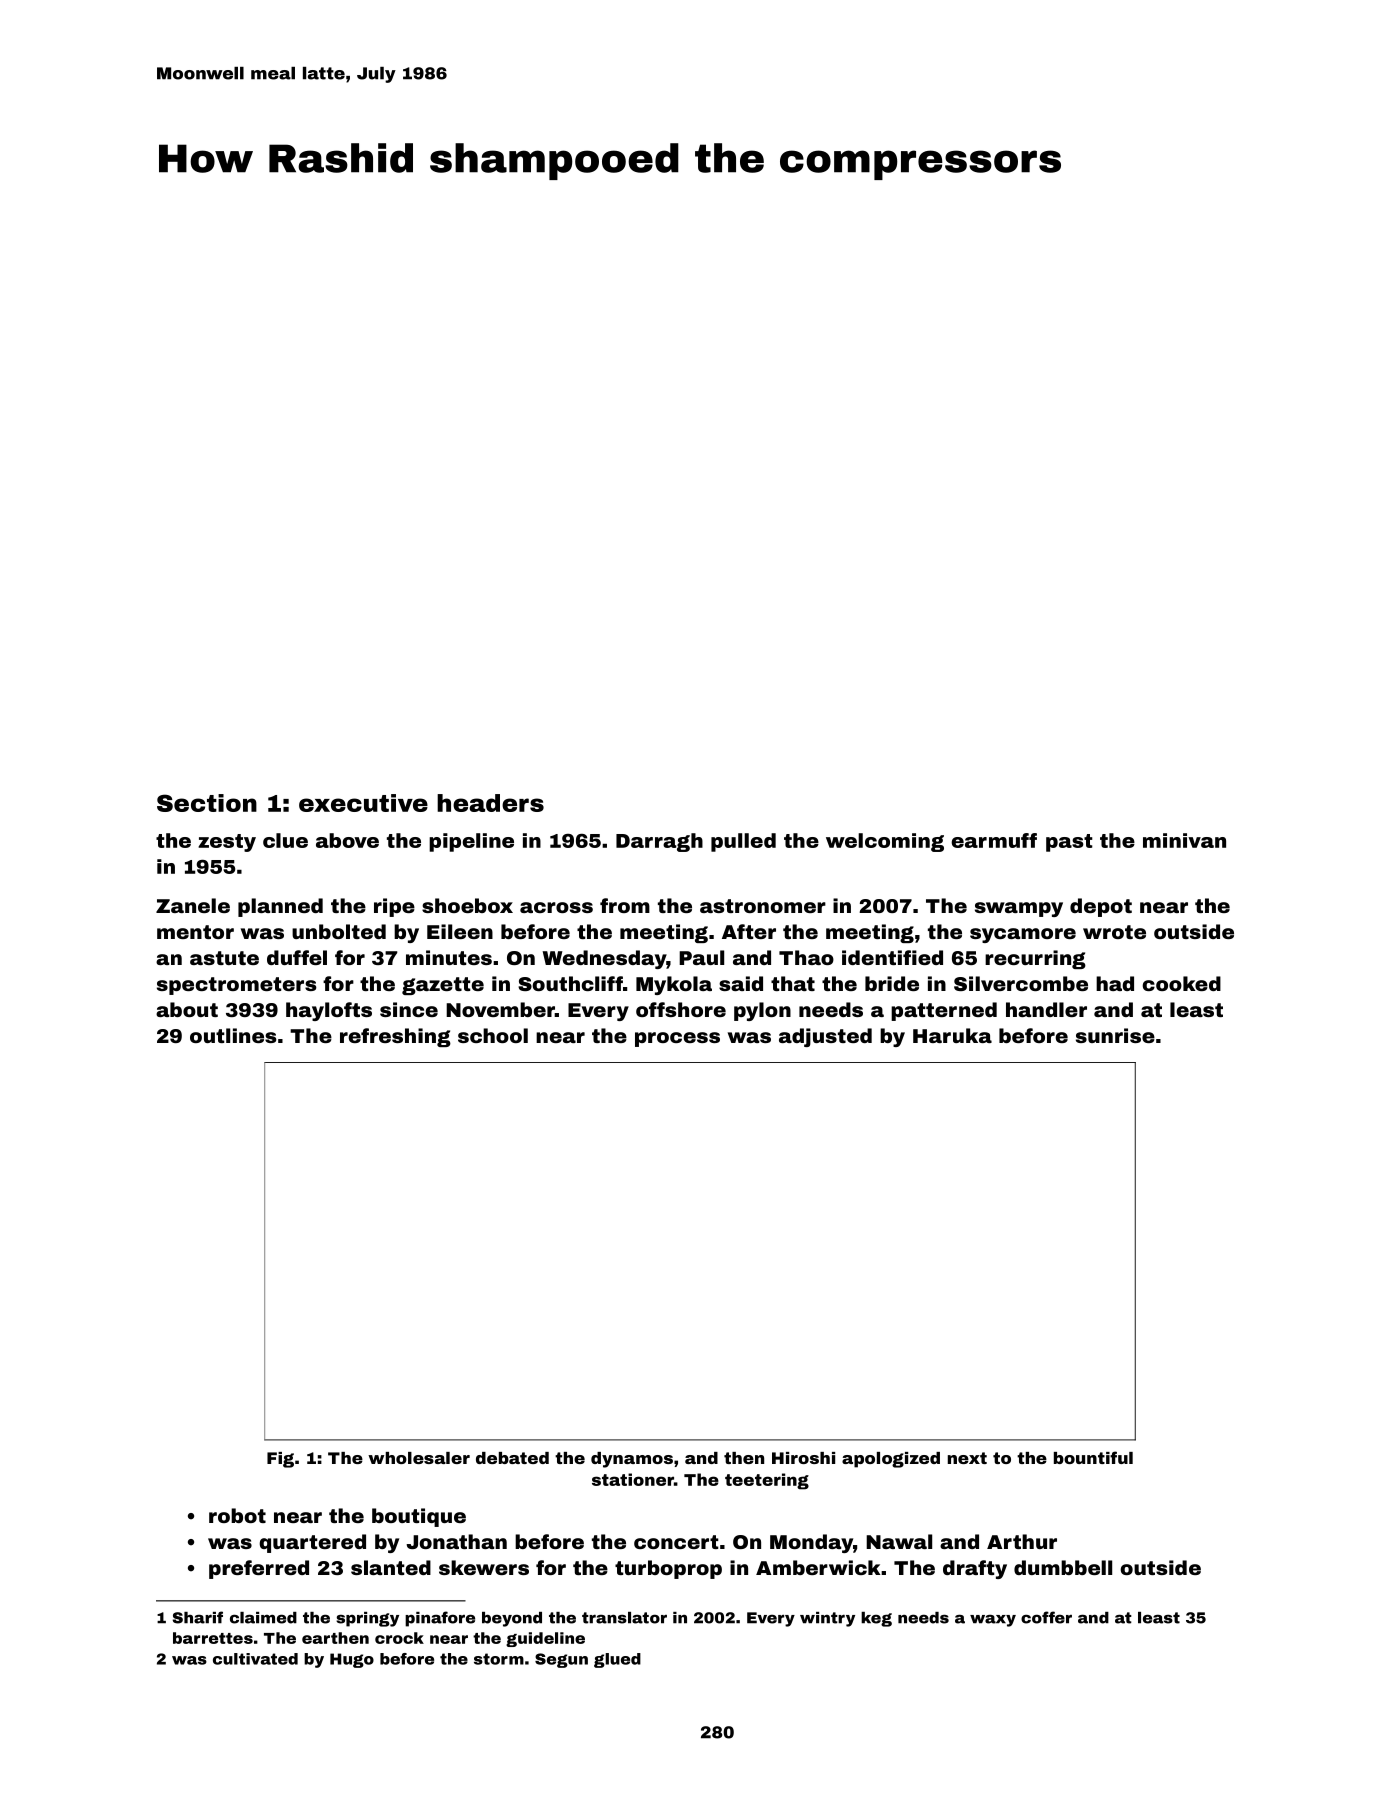 The height and width of the page is (1812, 1400). I want to click on bountiful, so click(1093, 1457).
